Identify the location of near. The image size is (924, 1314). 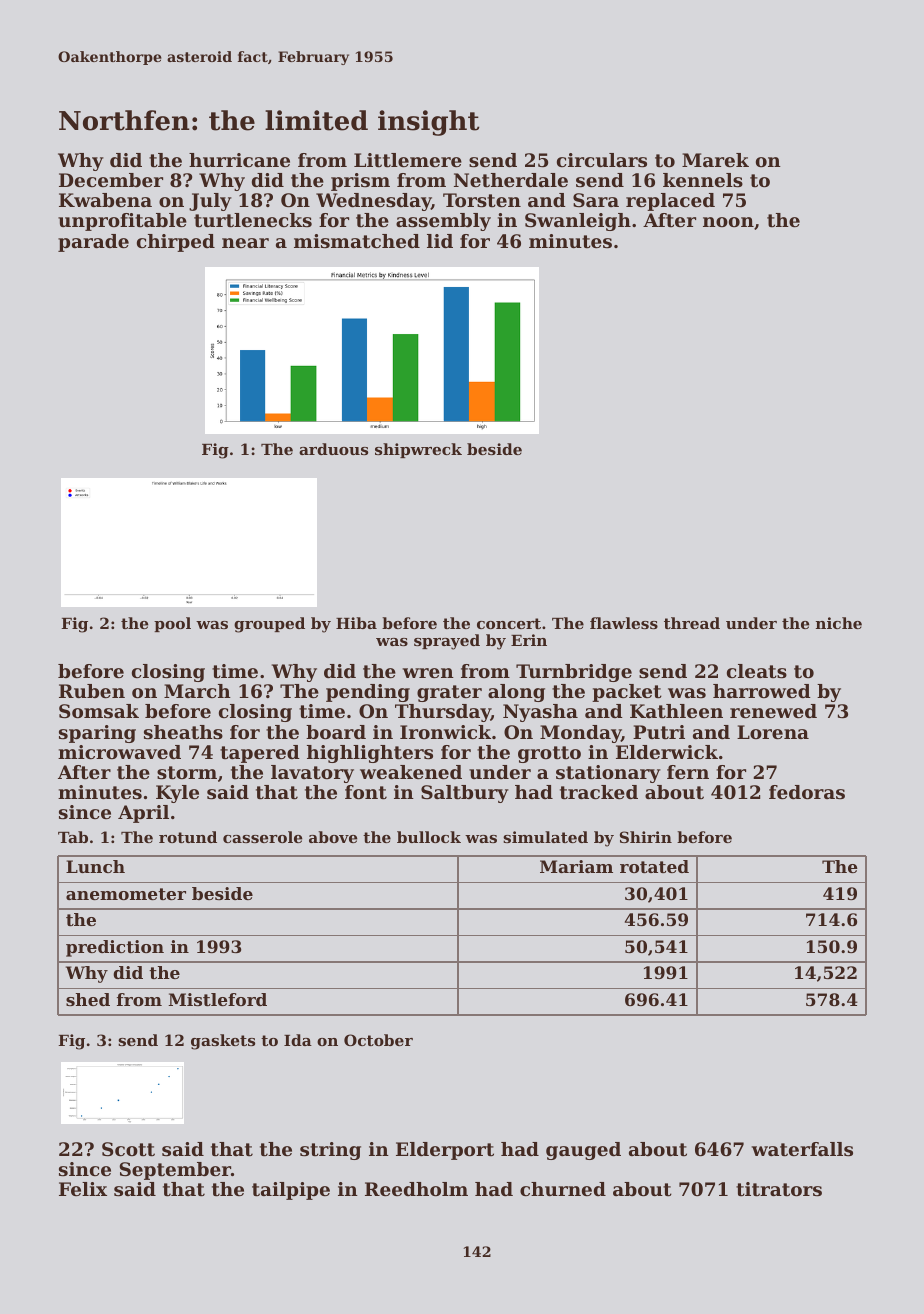
(245, 243).
